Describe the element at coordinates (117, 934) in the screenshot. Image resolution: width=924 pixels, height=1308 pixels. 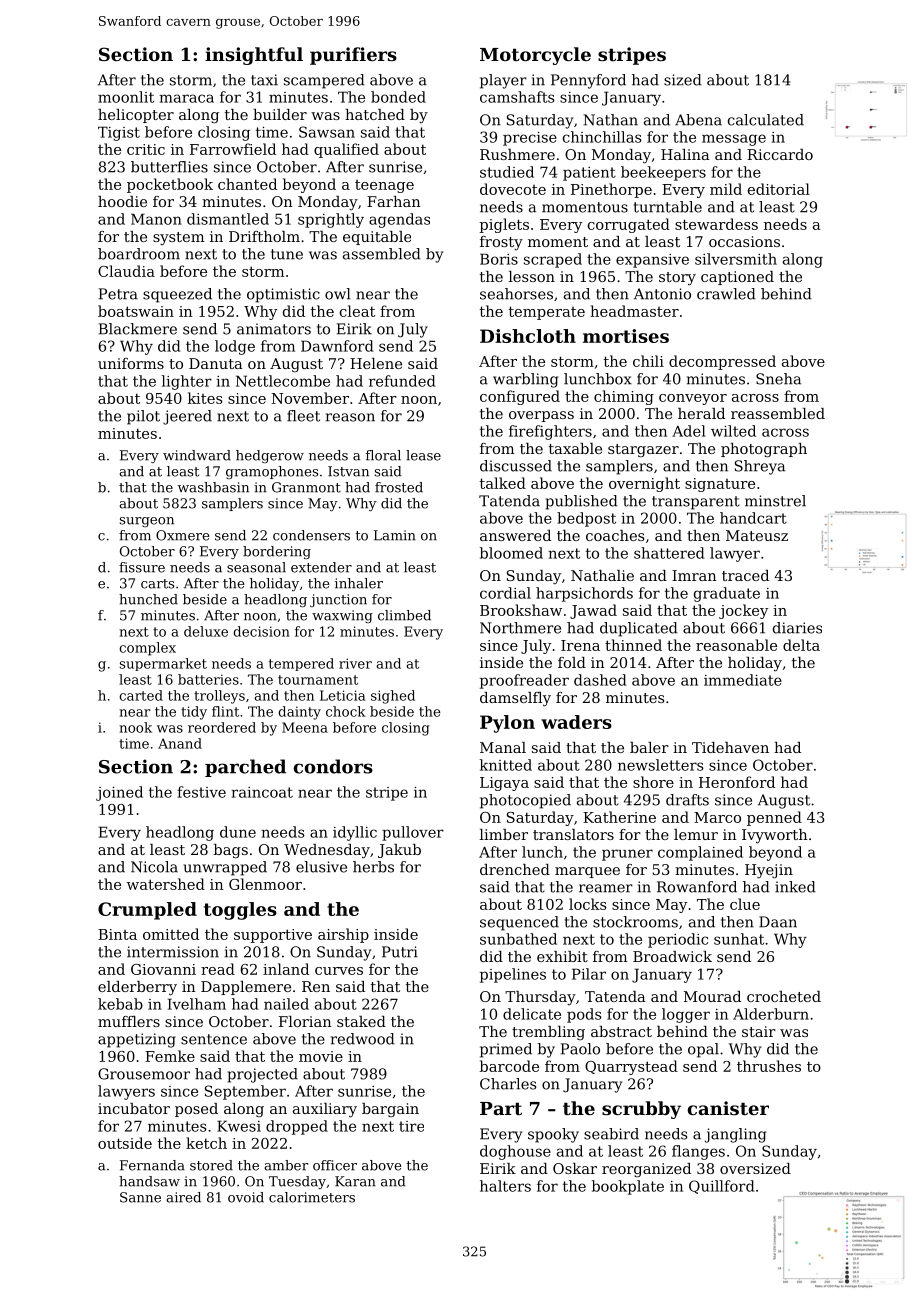
I see `Binta` at that location.
